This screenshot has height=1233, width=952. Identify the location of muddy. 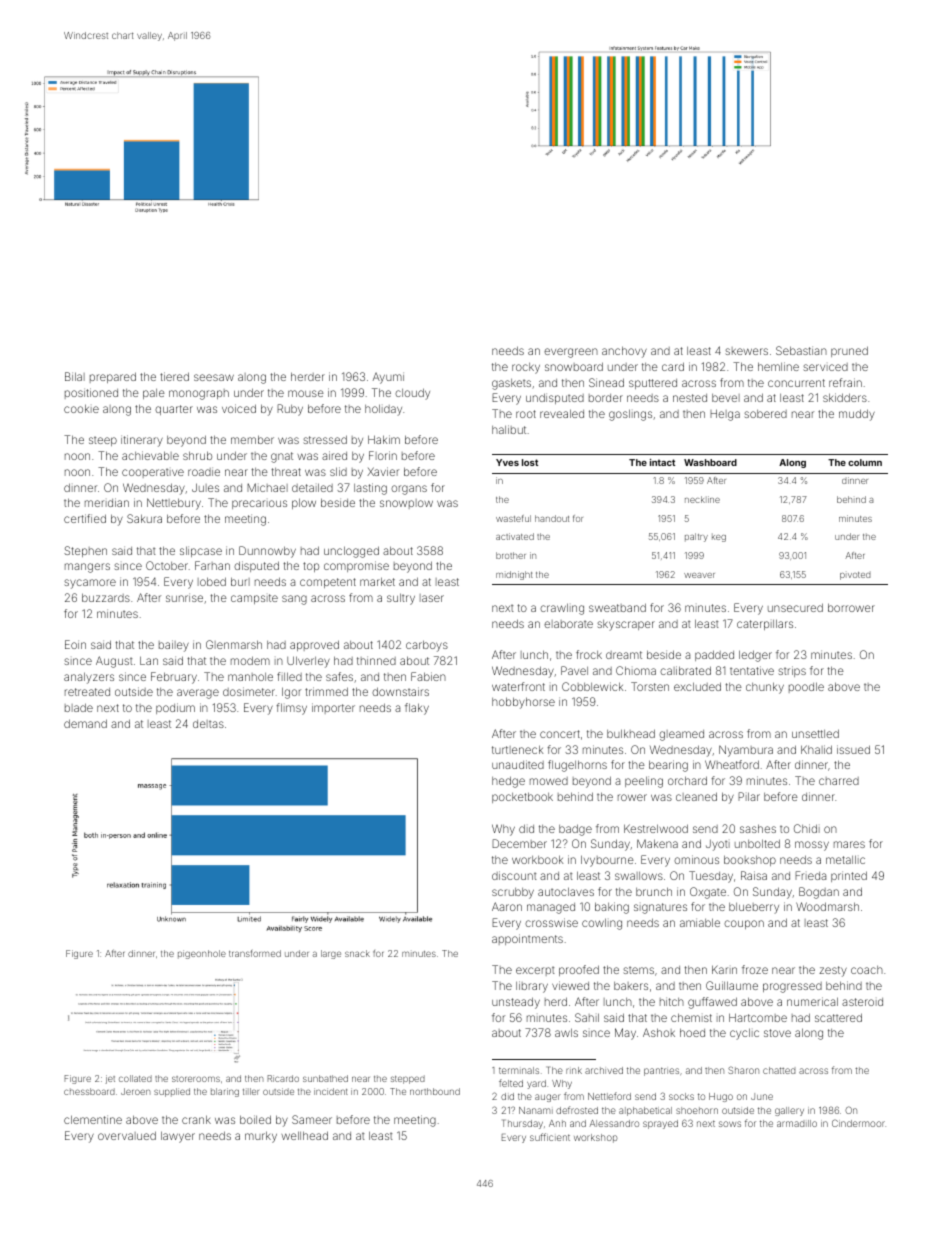
(857, 415).
